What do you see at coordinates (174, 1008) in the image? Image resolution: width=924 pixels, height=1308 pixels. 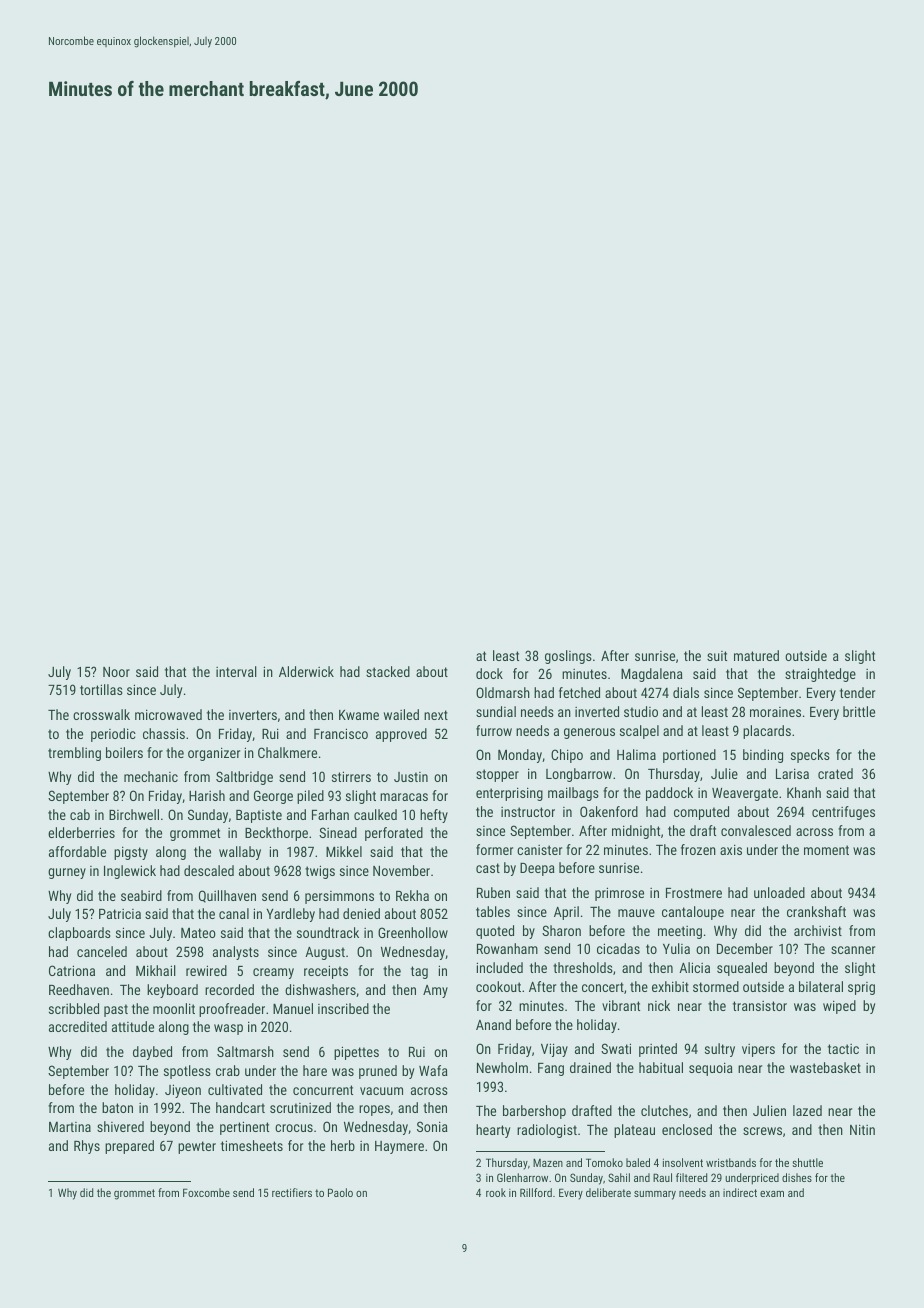 I see `moonlit` at bounding box center [174, 1008].
